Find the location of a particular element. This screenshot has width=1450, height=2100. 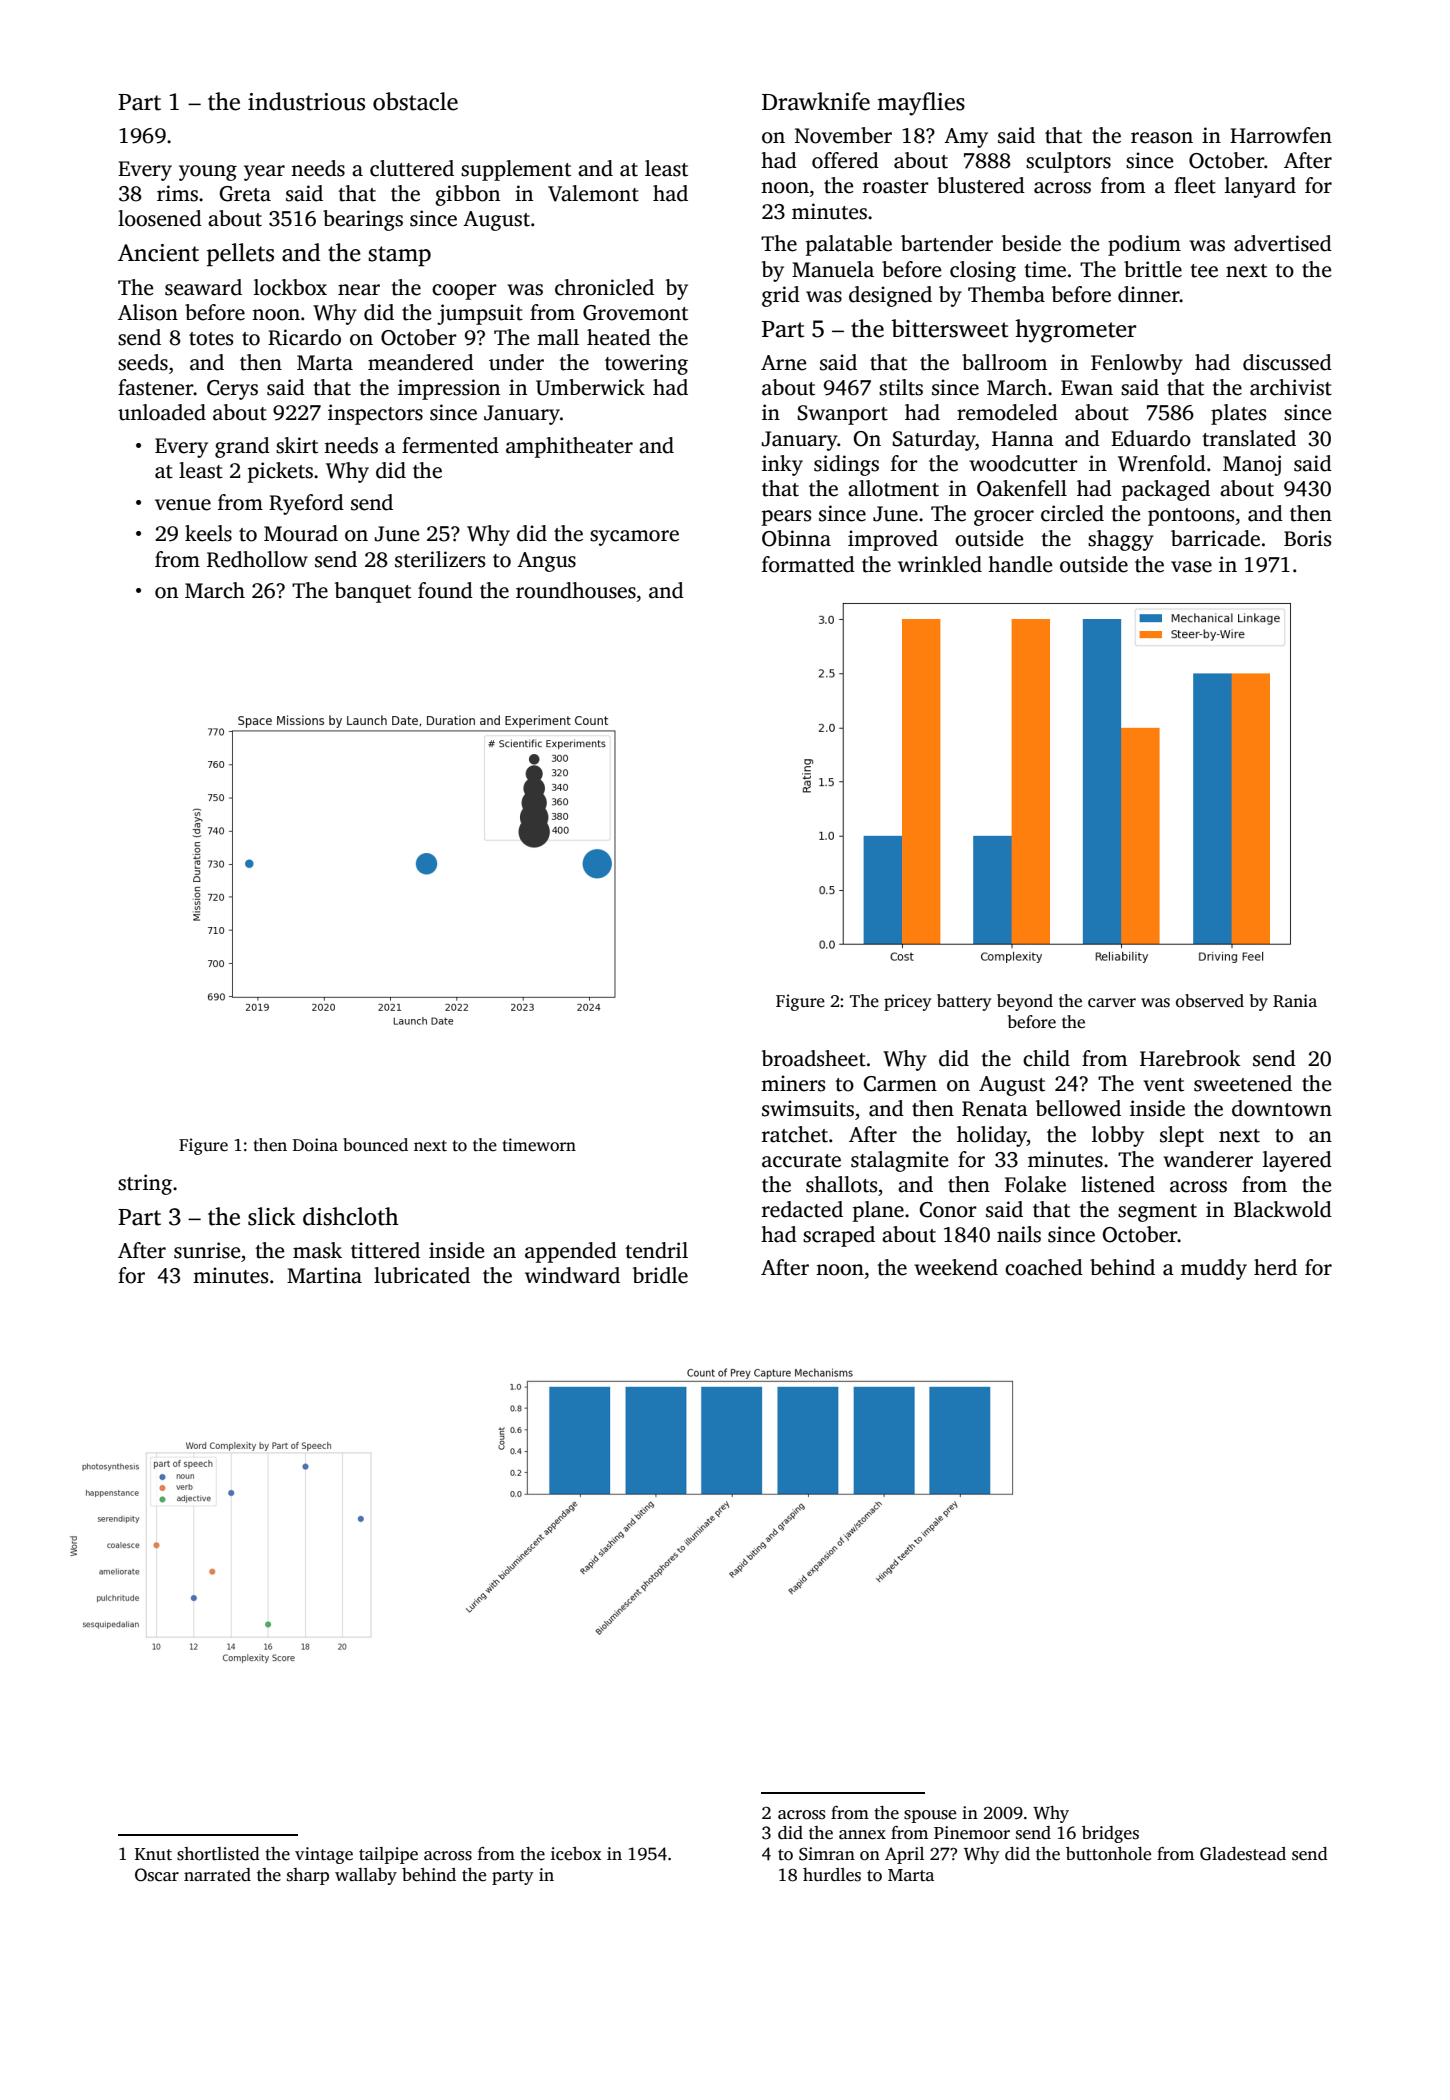

Simran is located at coordinates (827, 1854).
